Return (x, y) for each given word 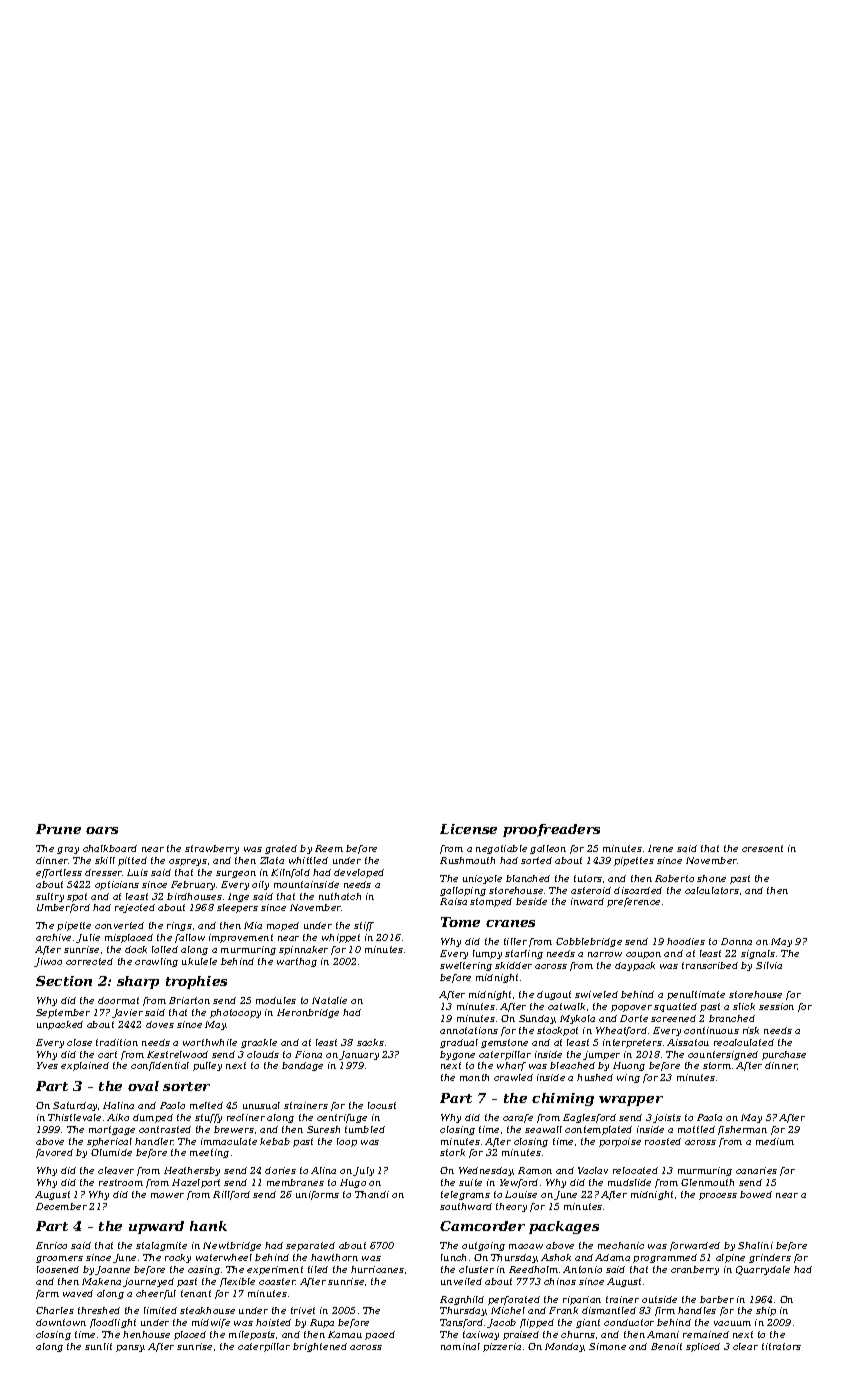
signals (758, 954)
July (363, 1171)
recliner (246, 1117)
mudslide (629, 1182)
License (468, 829)
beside (531, 901)
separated (310, 1246)
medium (775, 1141)
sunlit (98, 1346)
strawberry (212, 849)
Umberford (63, 908)
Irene (660, 848)
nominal (460, 1346)
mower (167, 1195)
